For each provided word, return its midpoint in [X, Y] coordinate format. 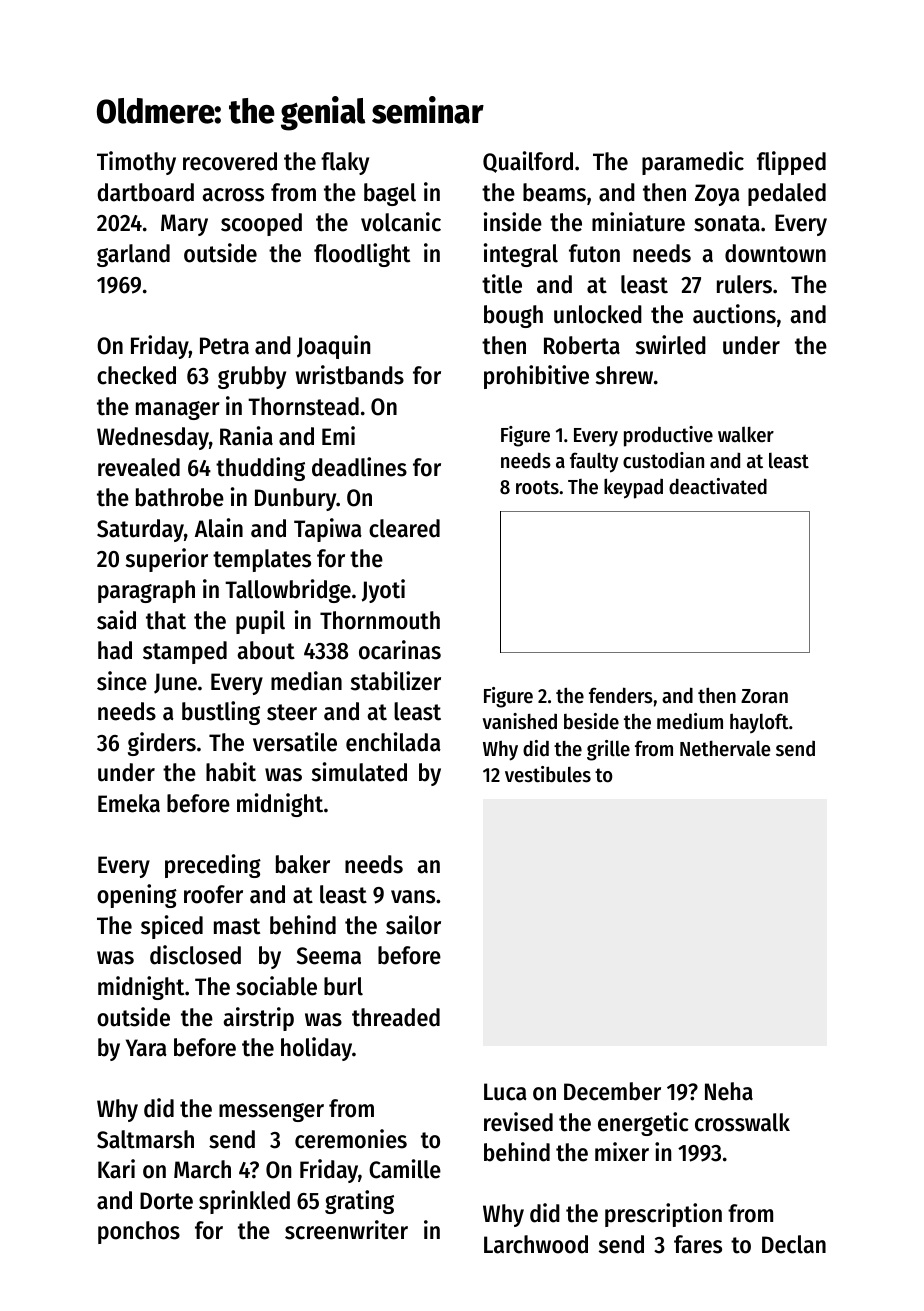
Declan [794, 1244]
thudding [260, 469]
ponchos [139, 1232]
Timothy [136, 163]
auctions [734, 314]
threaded [396, 1017]
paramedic [693, 163]
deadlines [359, 467]
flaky [345, 163]
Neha [729, 1091]
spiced [172, 927]
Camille [405, 1169]
